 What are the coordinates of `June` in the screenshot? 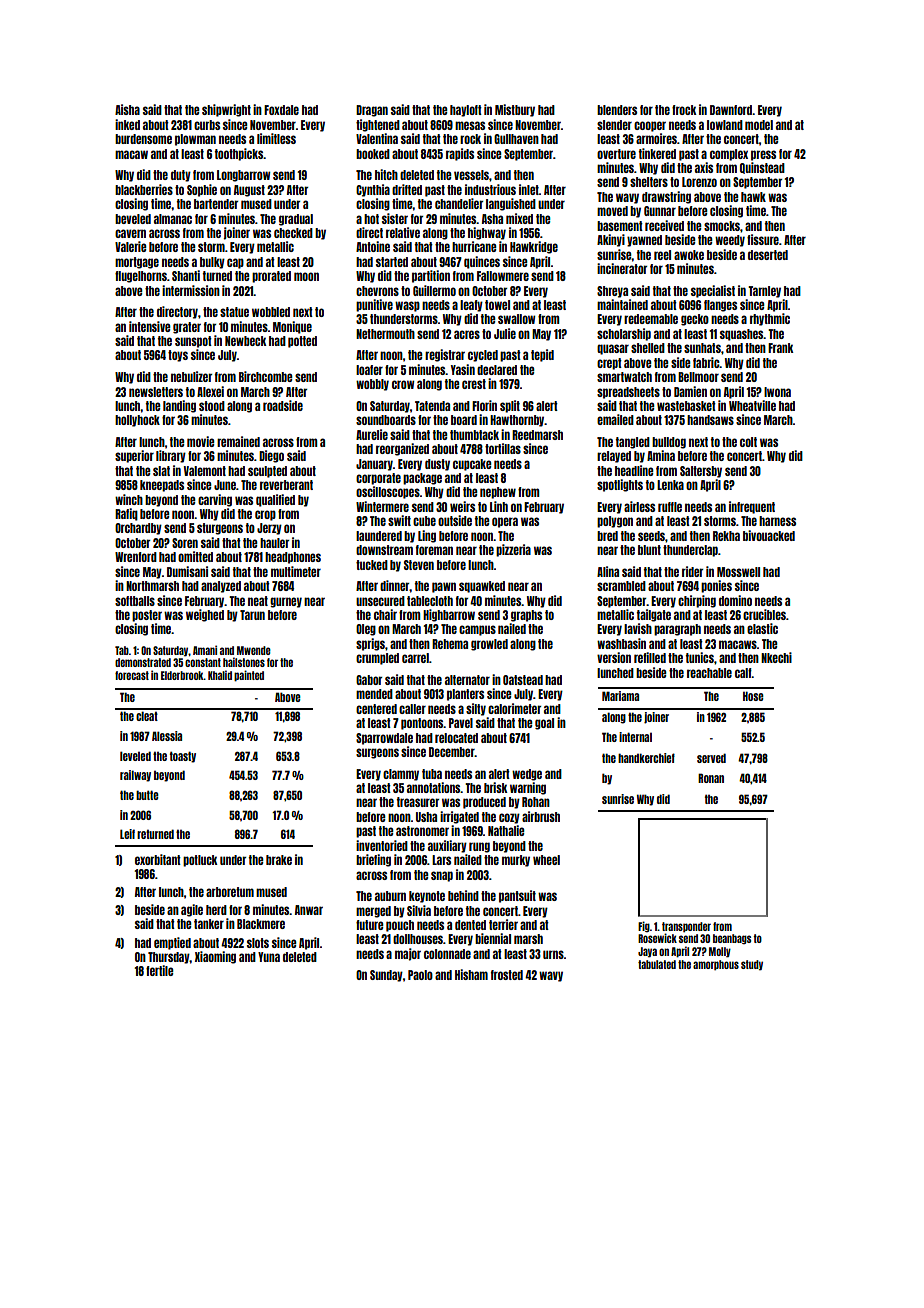 It's located at (225, 485).
